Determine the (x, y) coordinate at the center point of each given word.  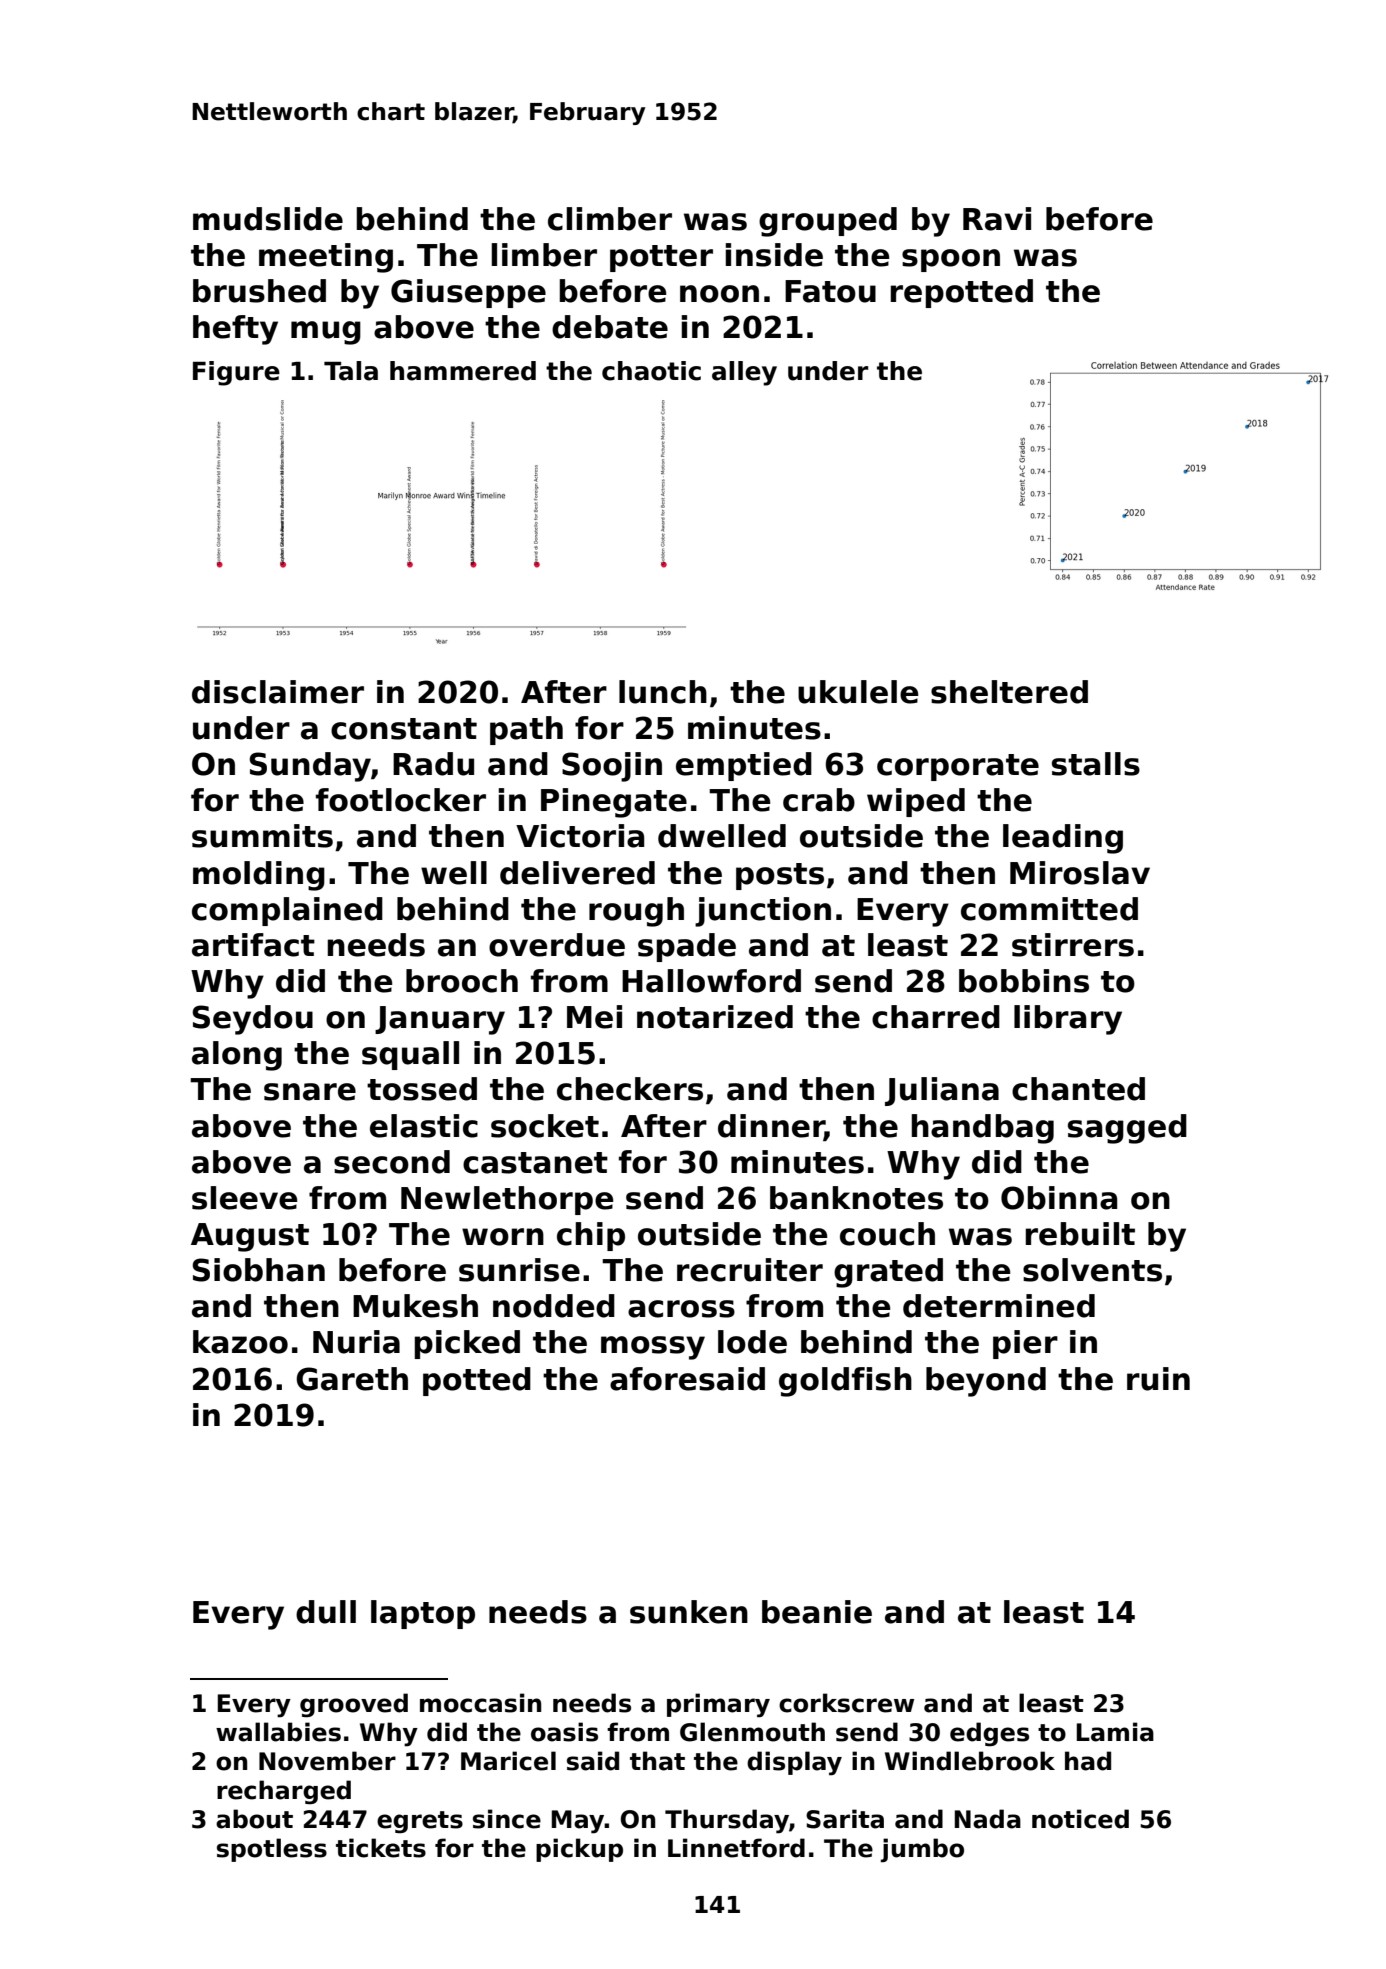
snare (310, 1092)
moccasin (480, 1703)
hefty (235, 330)
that (657, 1761)
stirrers (1073, 945)
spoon (951, 260)
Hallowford (711, 981)
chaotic (651, 371)
